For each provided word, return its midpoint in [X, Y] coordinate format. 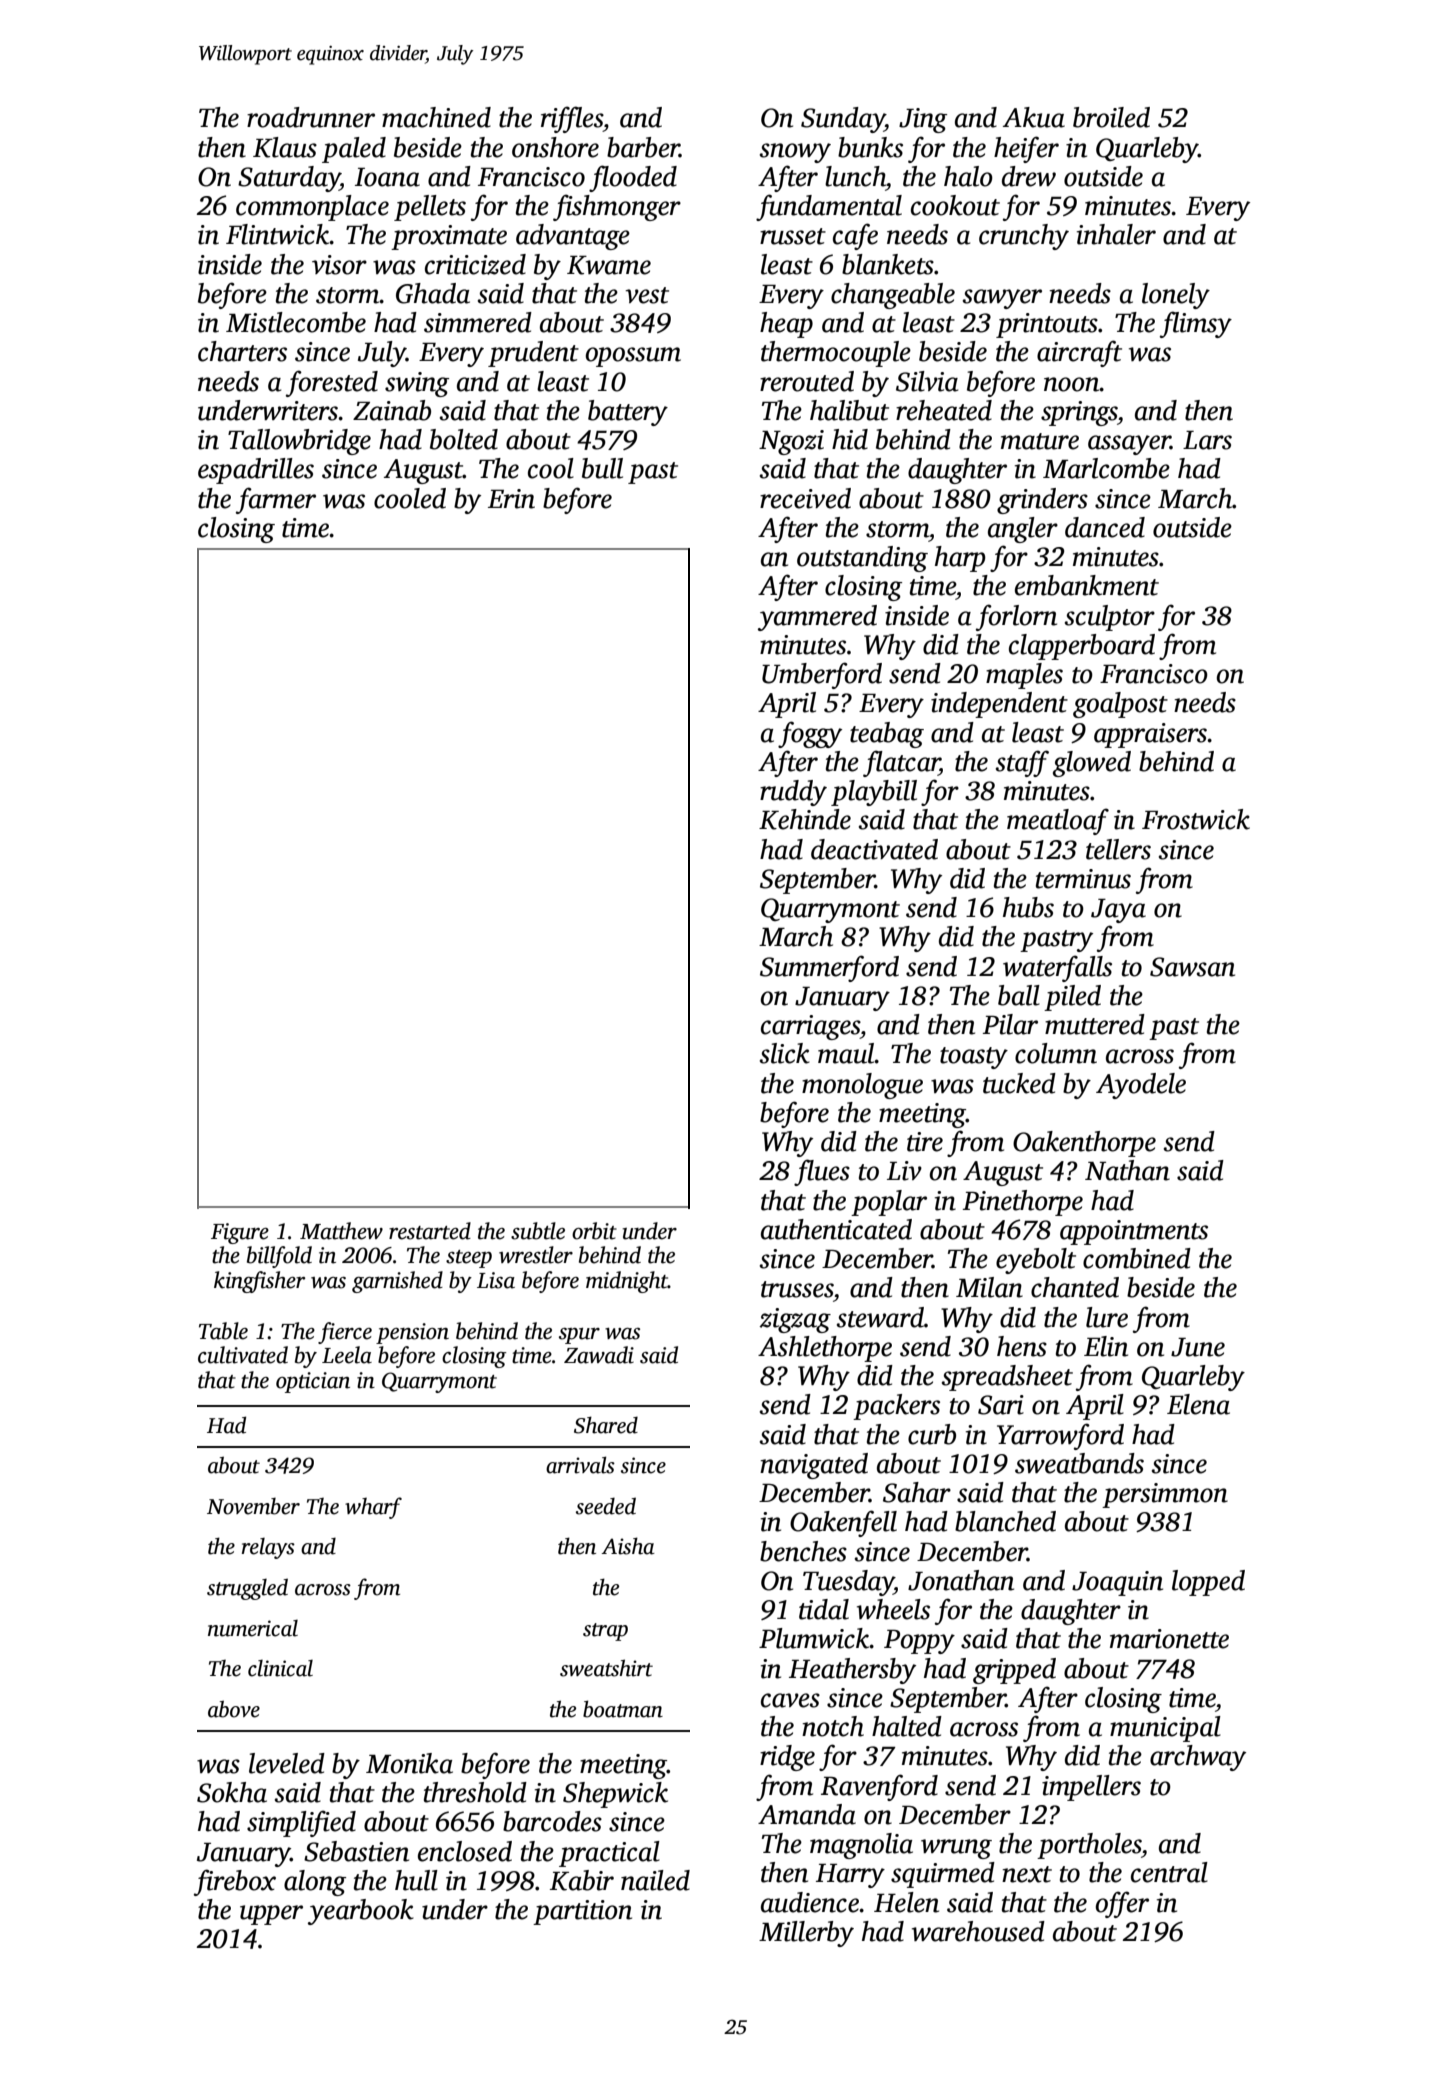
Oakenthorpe [1084, 1144]
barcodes [552, 1821]
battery [628, 413]
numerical [253, 1628]
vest [647, 295]
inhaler [1116, 234]
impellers [1091, 1788]
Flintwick [278, 234]
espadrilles [256, 471]
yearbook [361, 1912]
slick [785, 1053]
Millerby [806, 1934]
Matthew [341, 1231]
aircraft [1079, 353]
